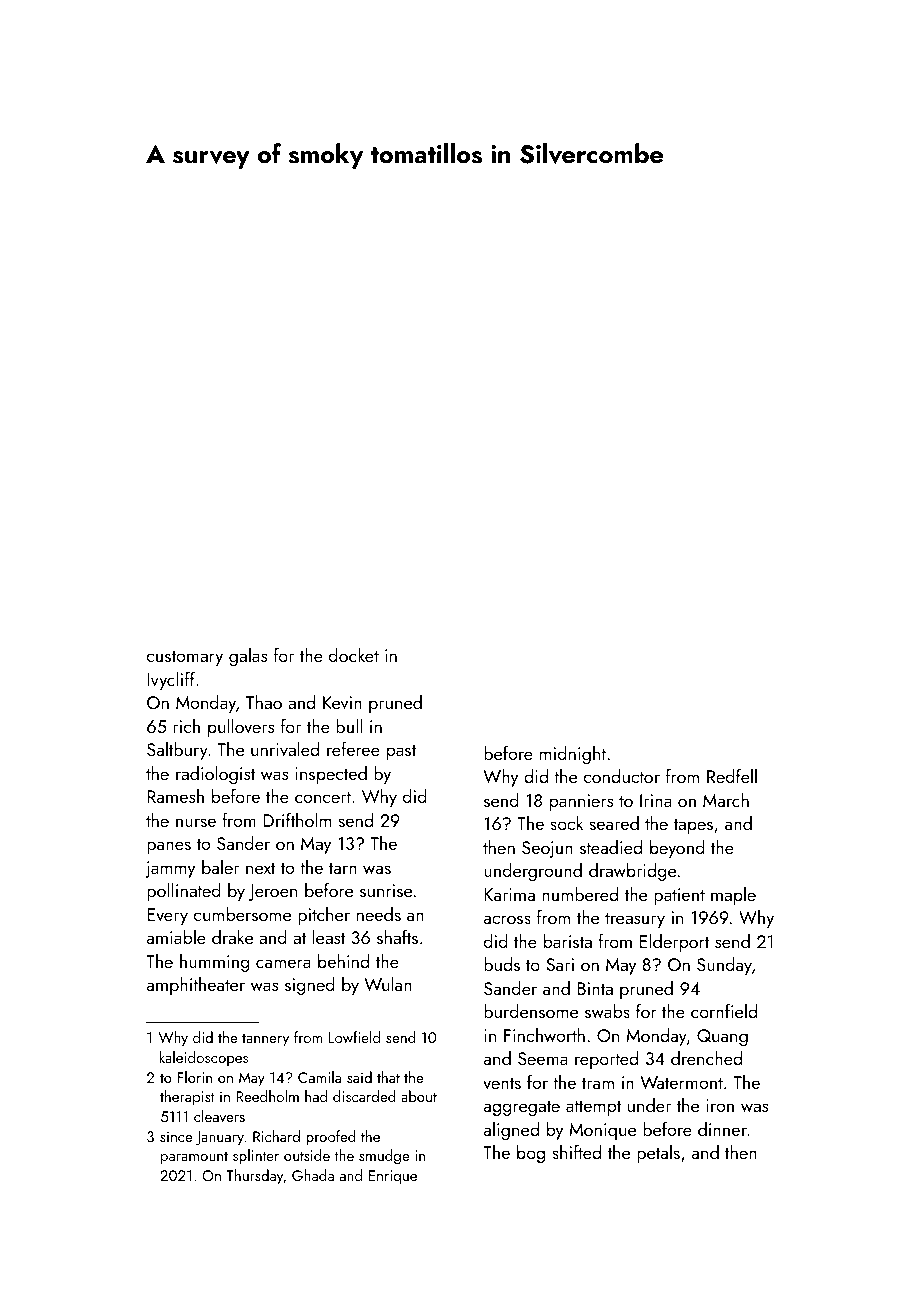  Describe the element at coordinates (343, 868) in the screenshot. I see `tarn` at that location.
